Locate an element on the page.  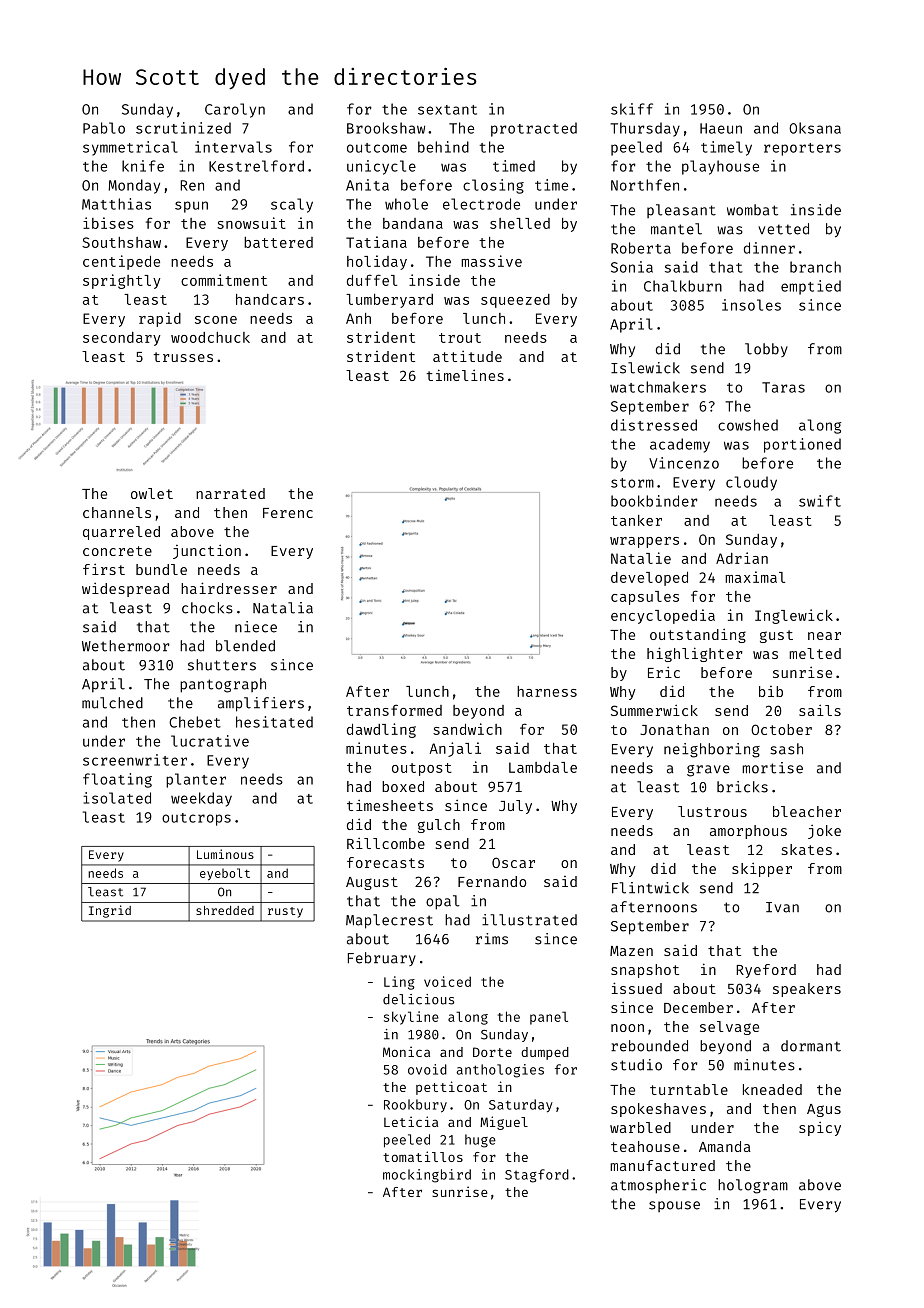
protracted is located at coordinates (534, 129).
